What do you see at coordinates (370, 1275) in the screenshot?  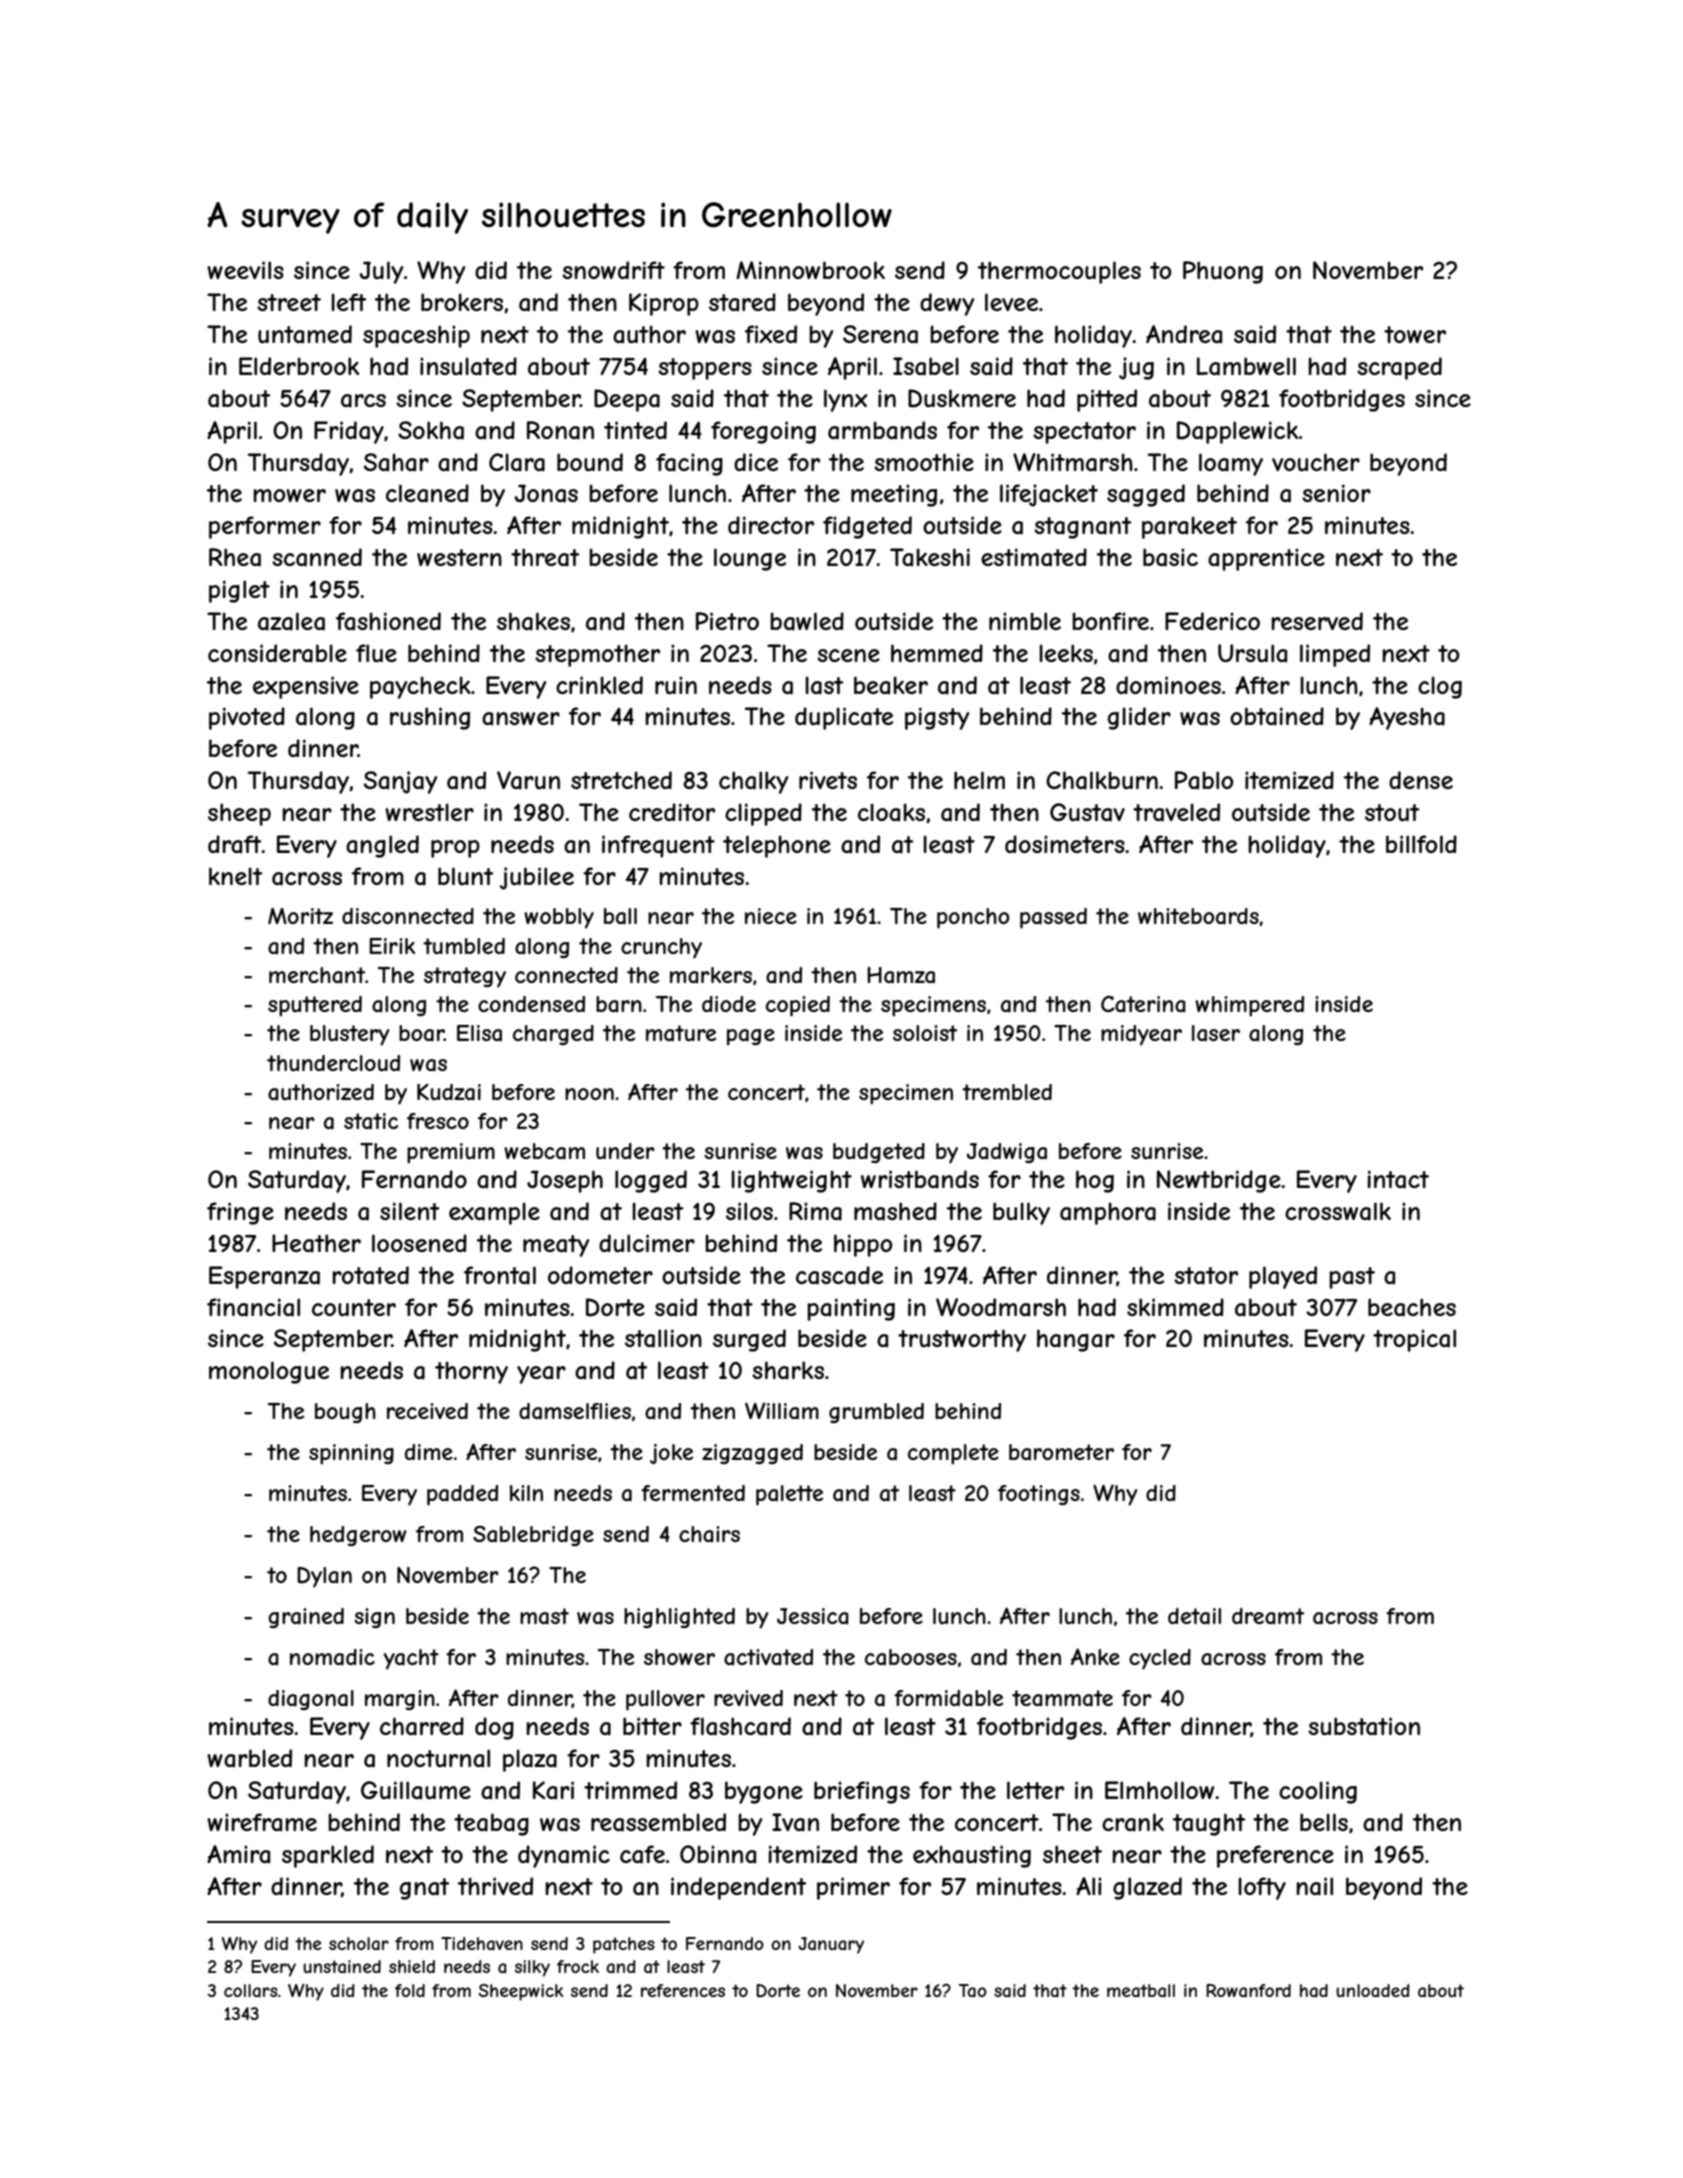 I see `rotated` at bounding box center [370, 1275].
